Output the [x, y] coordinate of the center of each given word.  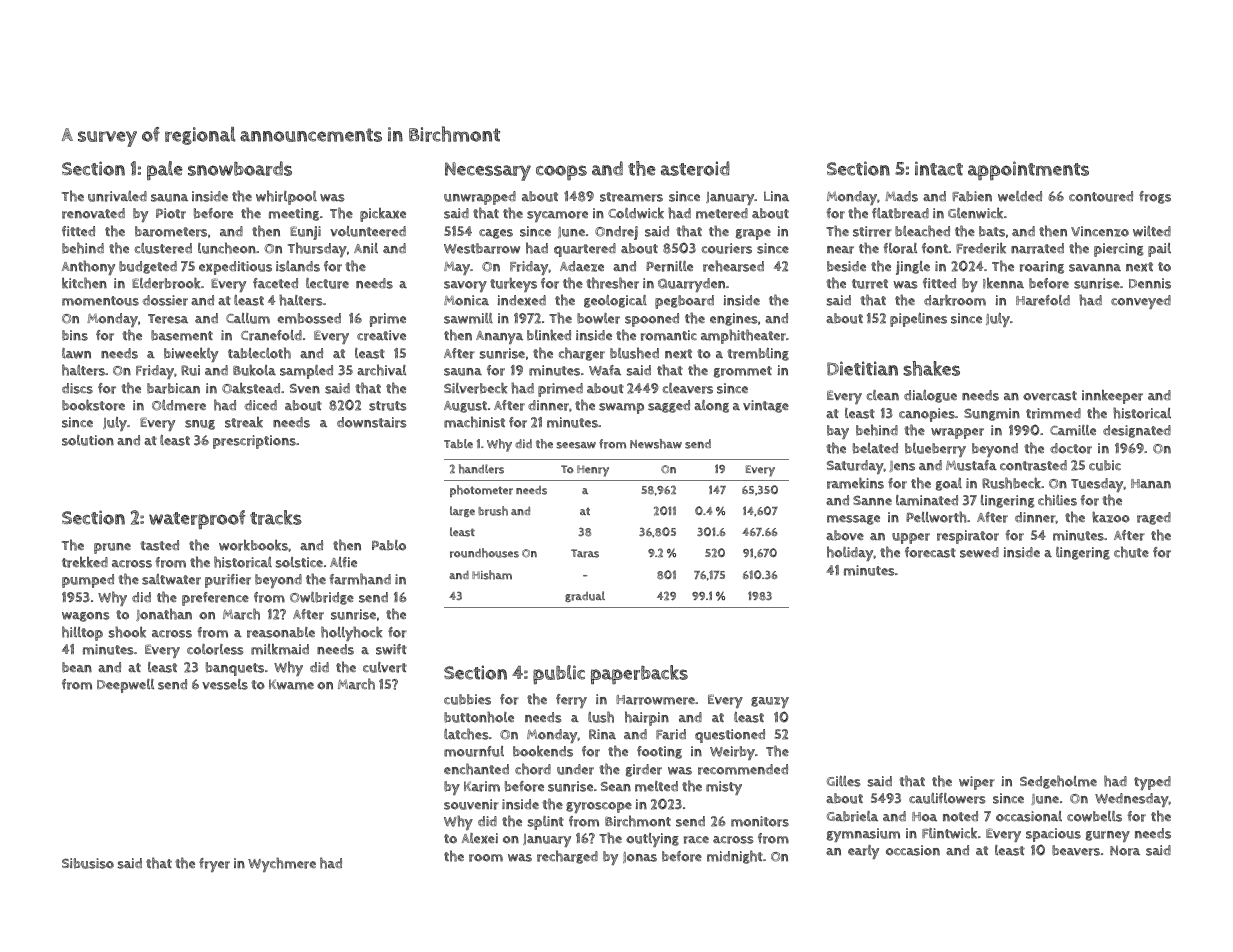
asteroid [695, 168]
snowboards [240, 168]
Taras [585, 553]
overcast [1050, 396]
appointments [1028, 171]
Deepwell [125, 686]
